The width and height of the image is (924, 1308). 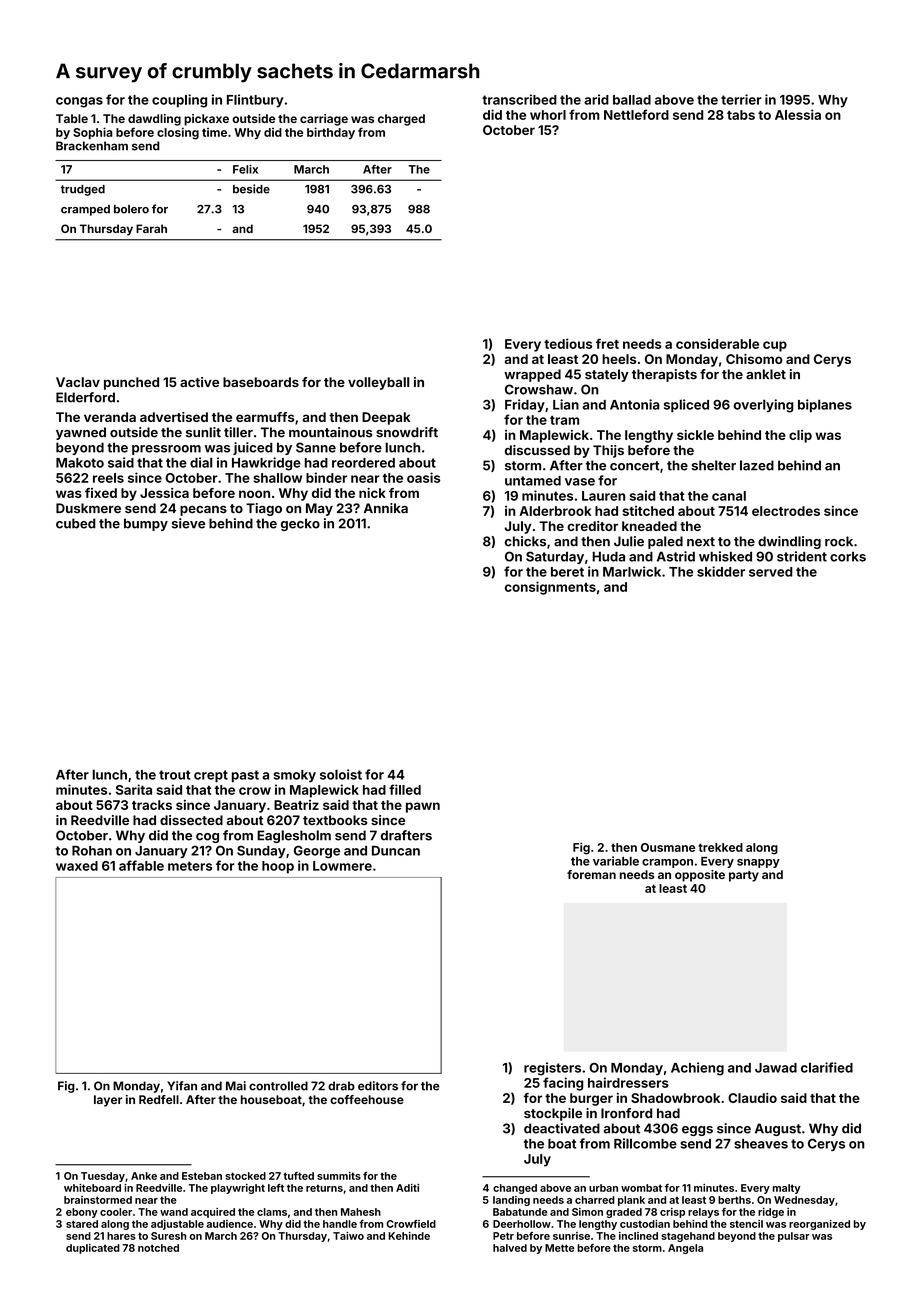 What do you see at coordinates (236, 1086) in the image?
I see `Mai` at bounding box center [236, 1086].
